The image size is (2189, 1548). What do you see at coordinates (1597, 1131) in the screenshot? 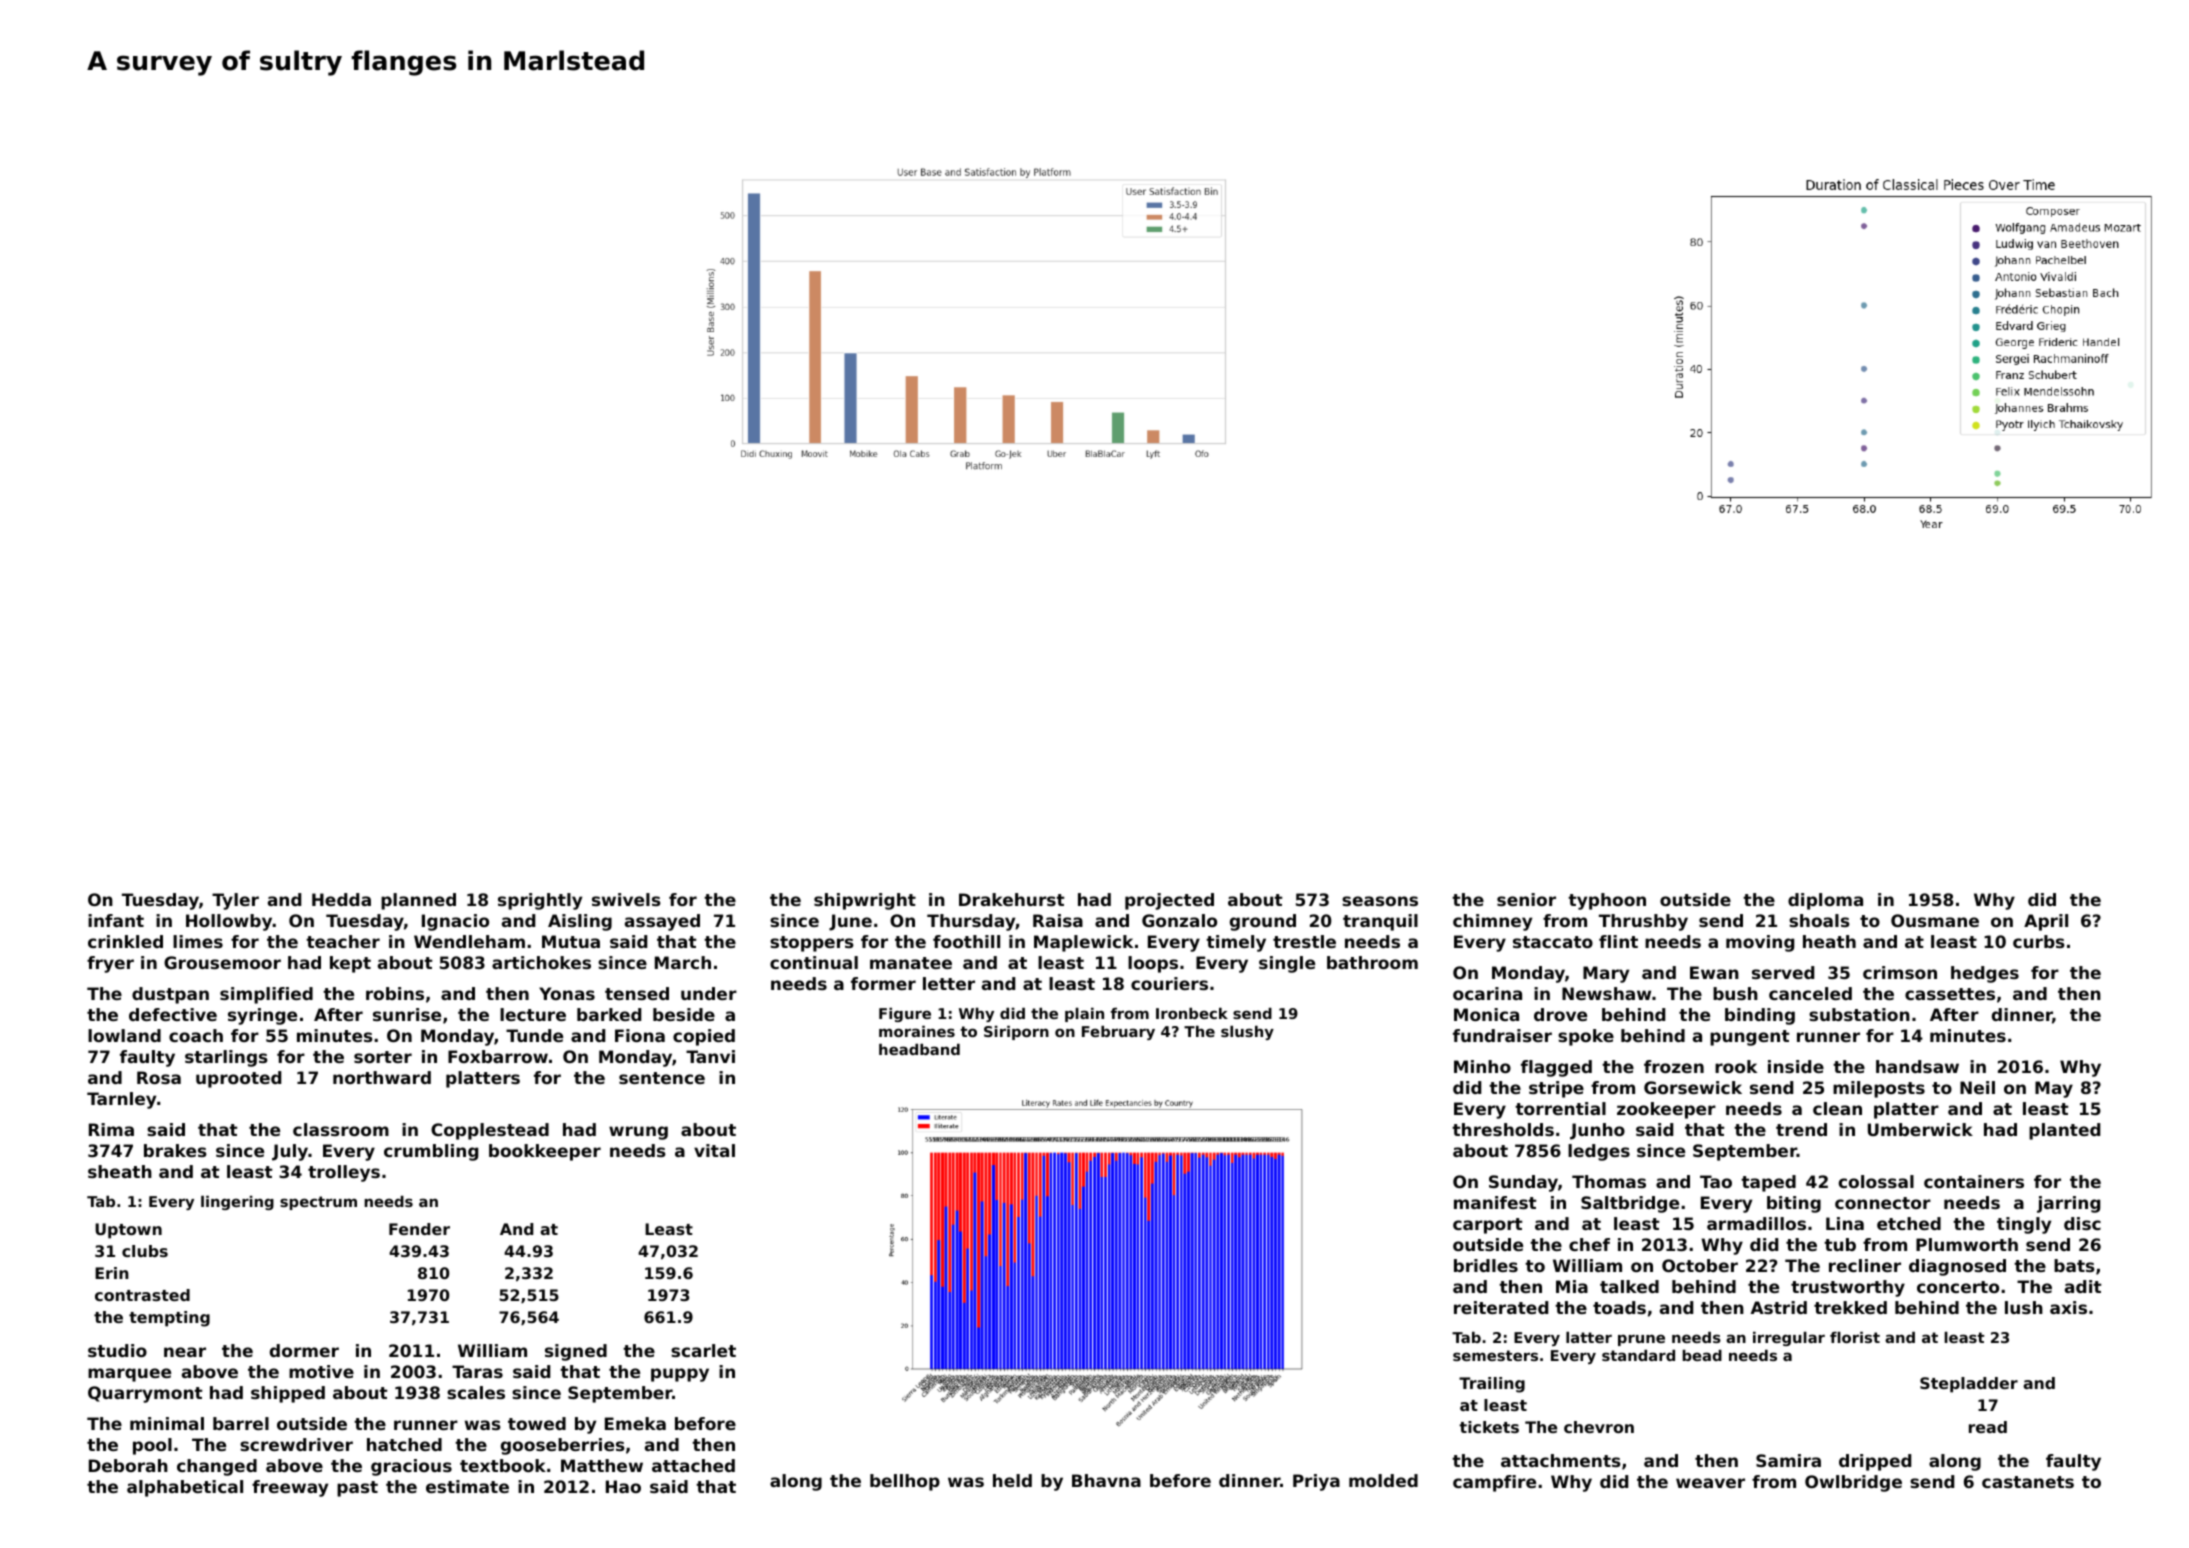
I see `Junho` at bounding box center [1597, 1131].
